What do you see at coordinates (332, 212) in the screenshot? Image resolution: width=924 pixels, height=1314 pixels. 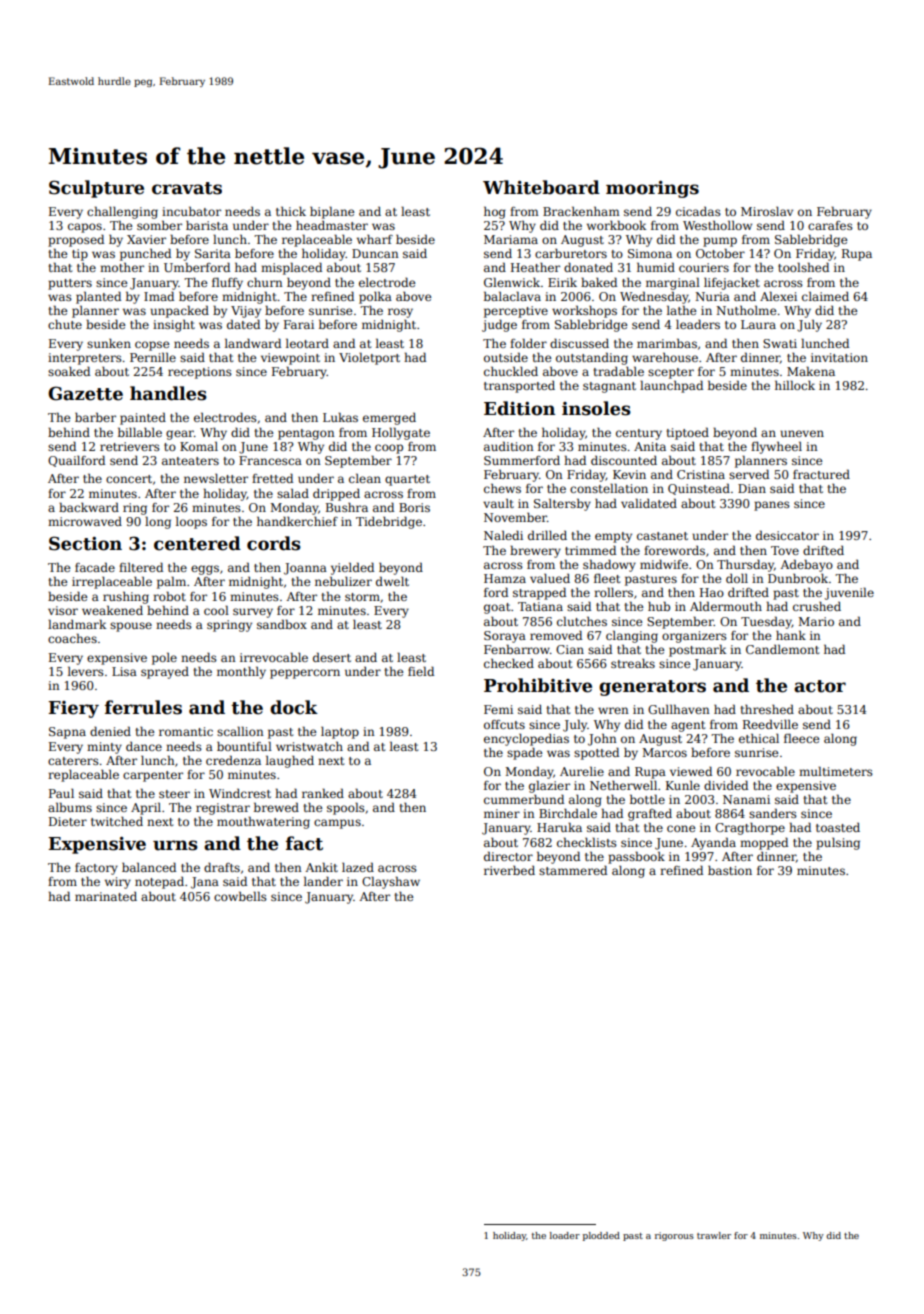 I see `biplane` at bounding box center [332, 212].
